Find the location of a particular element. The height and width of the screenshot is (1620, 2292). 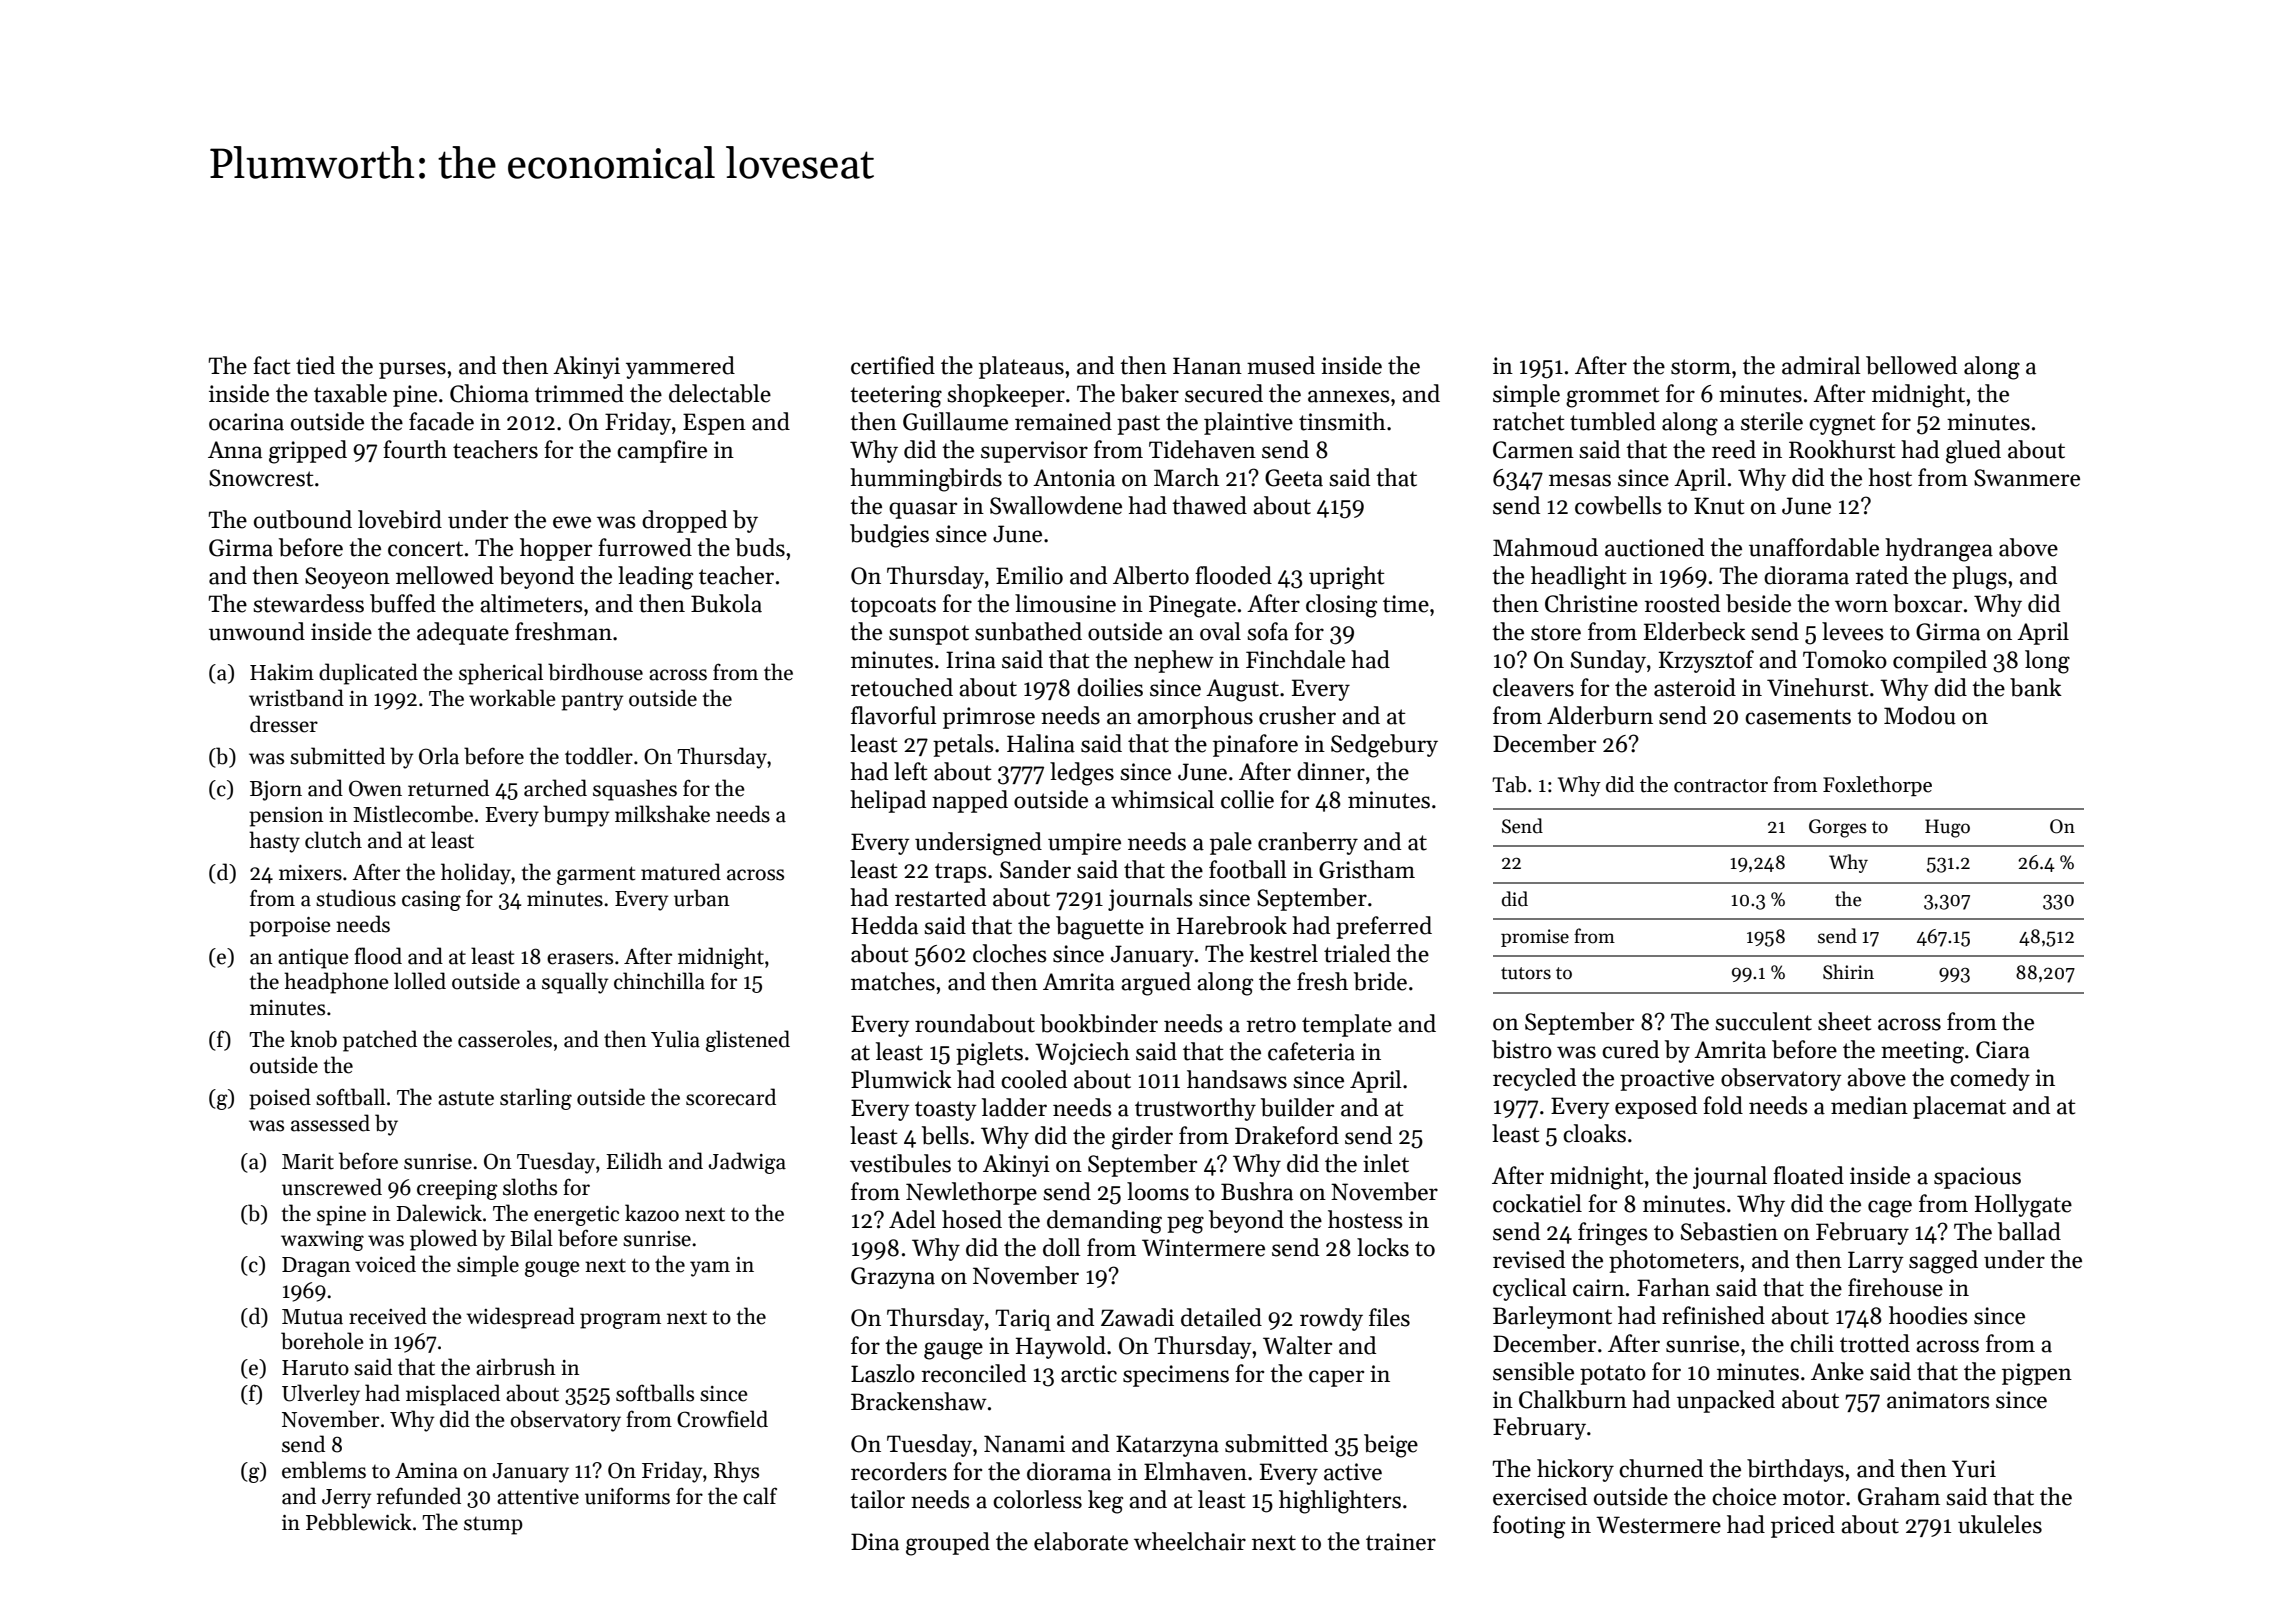

emblems is located at coordinates (324, 1470).
